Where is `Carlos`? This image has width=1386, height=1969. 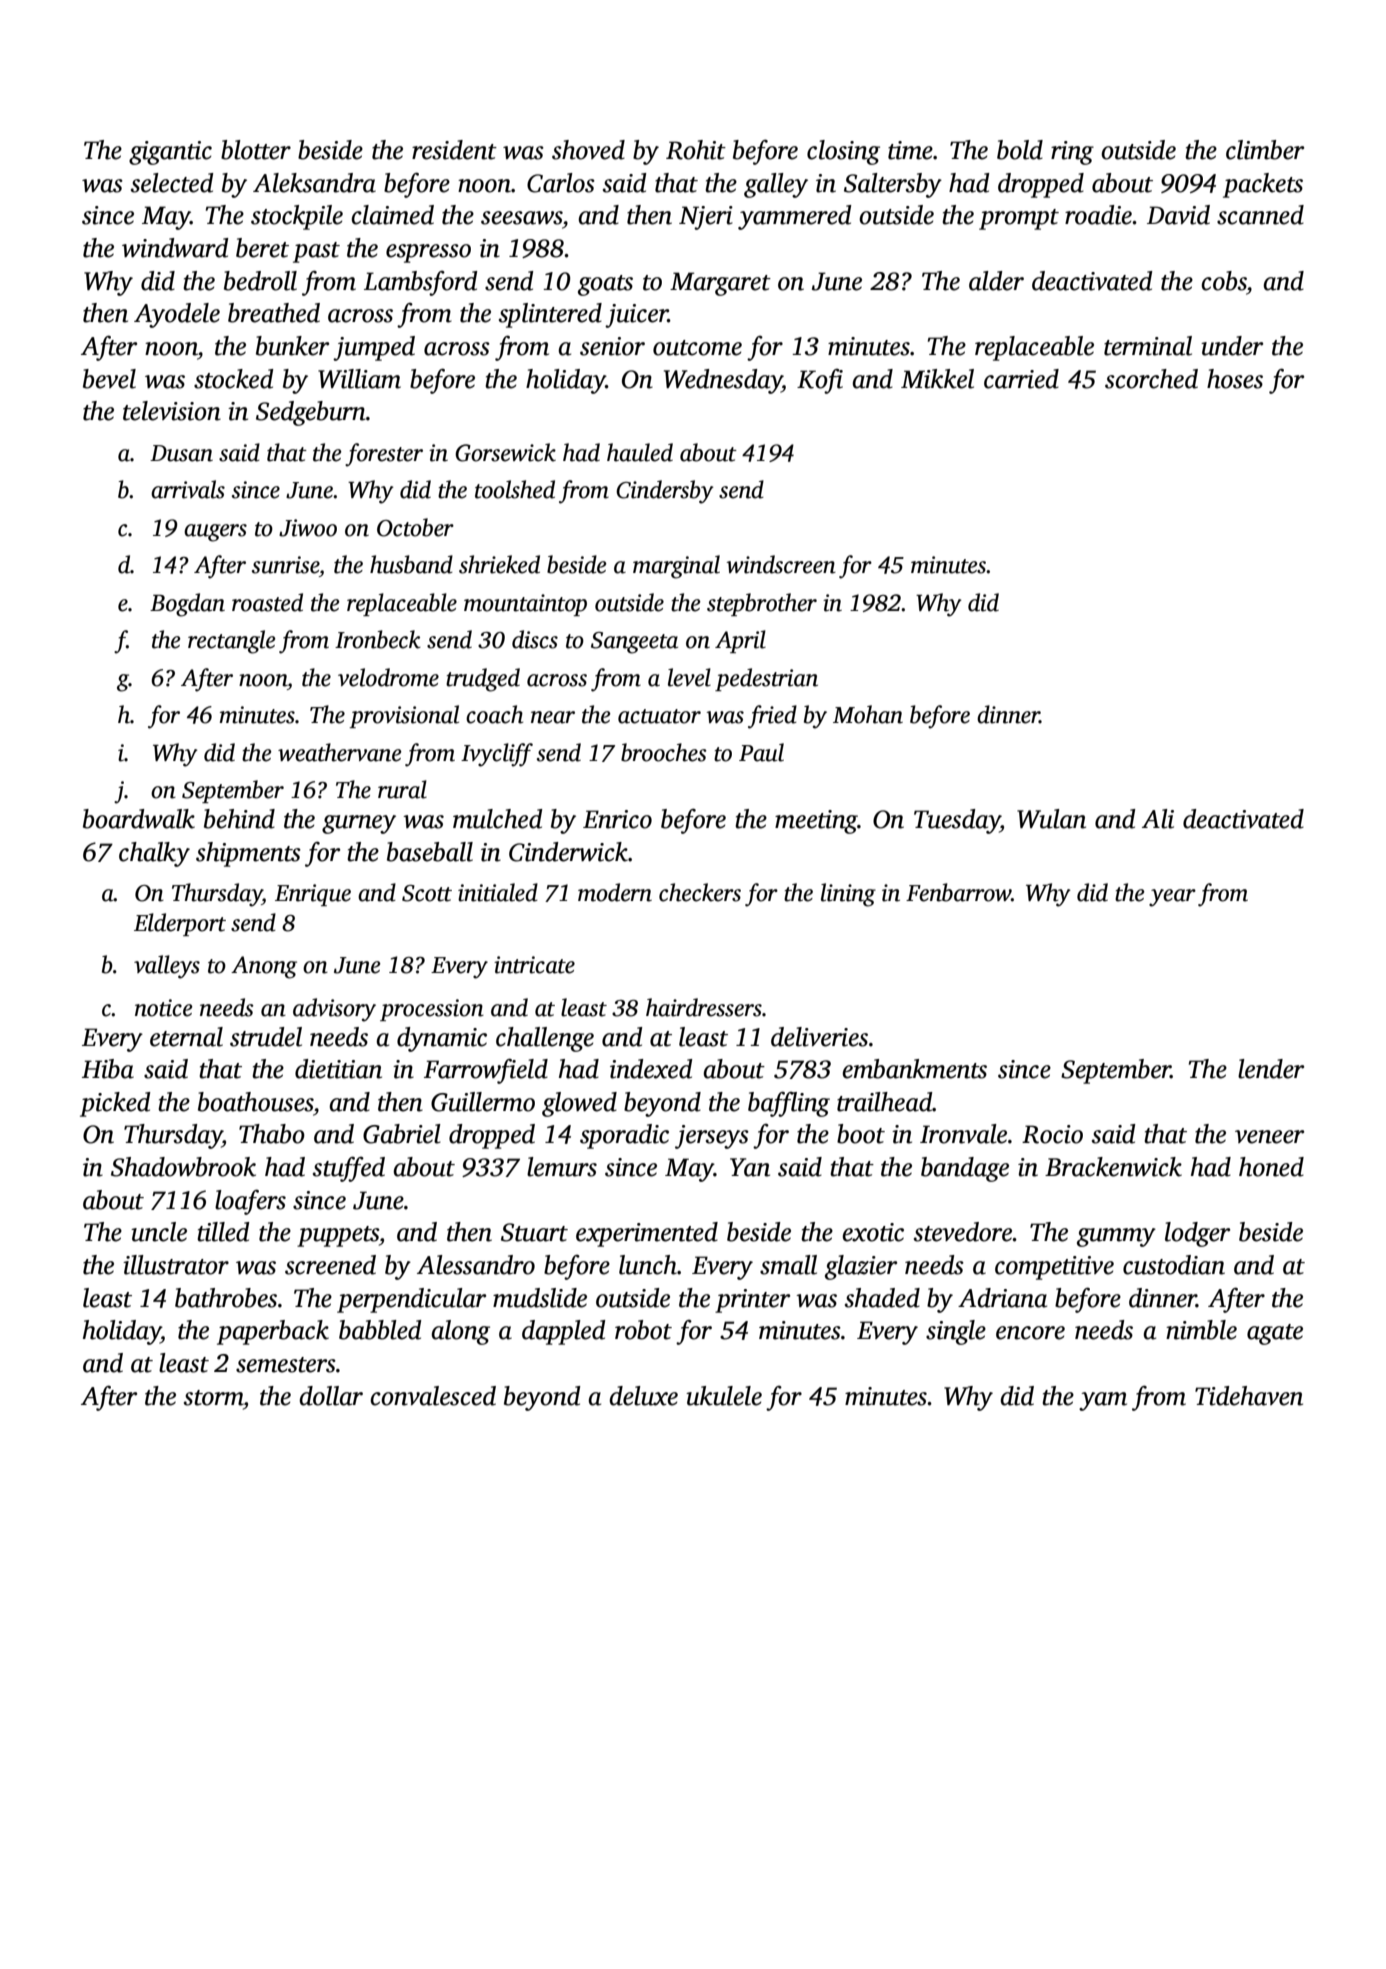 Carlos is located at coordinates (561, 183).
